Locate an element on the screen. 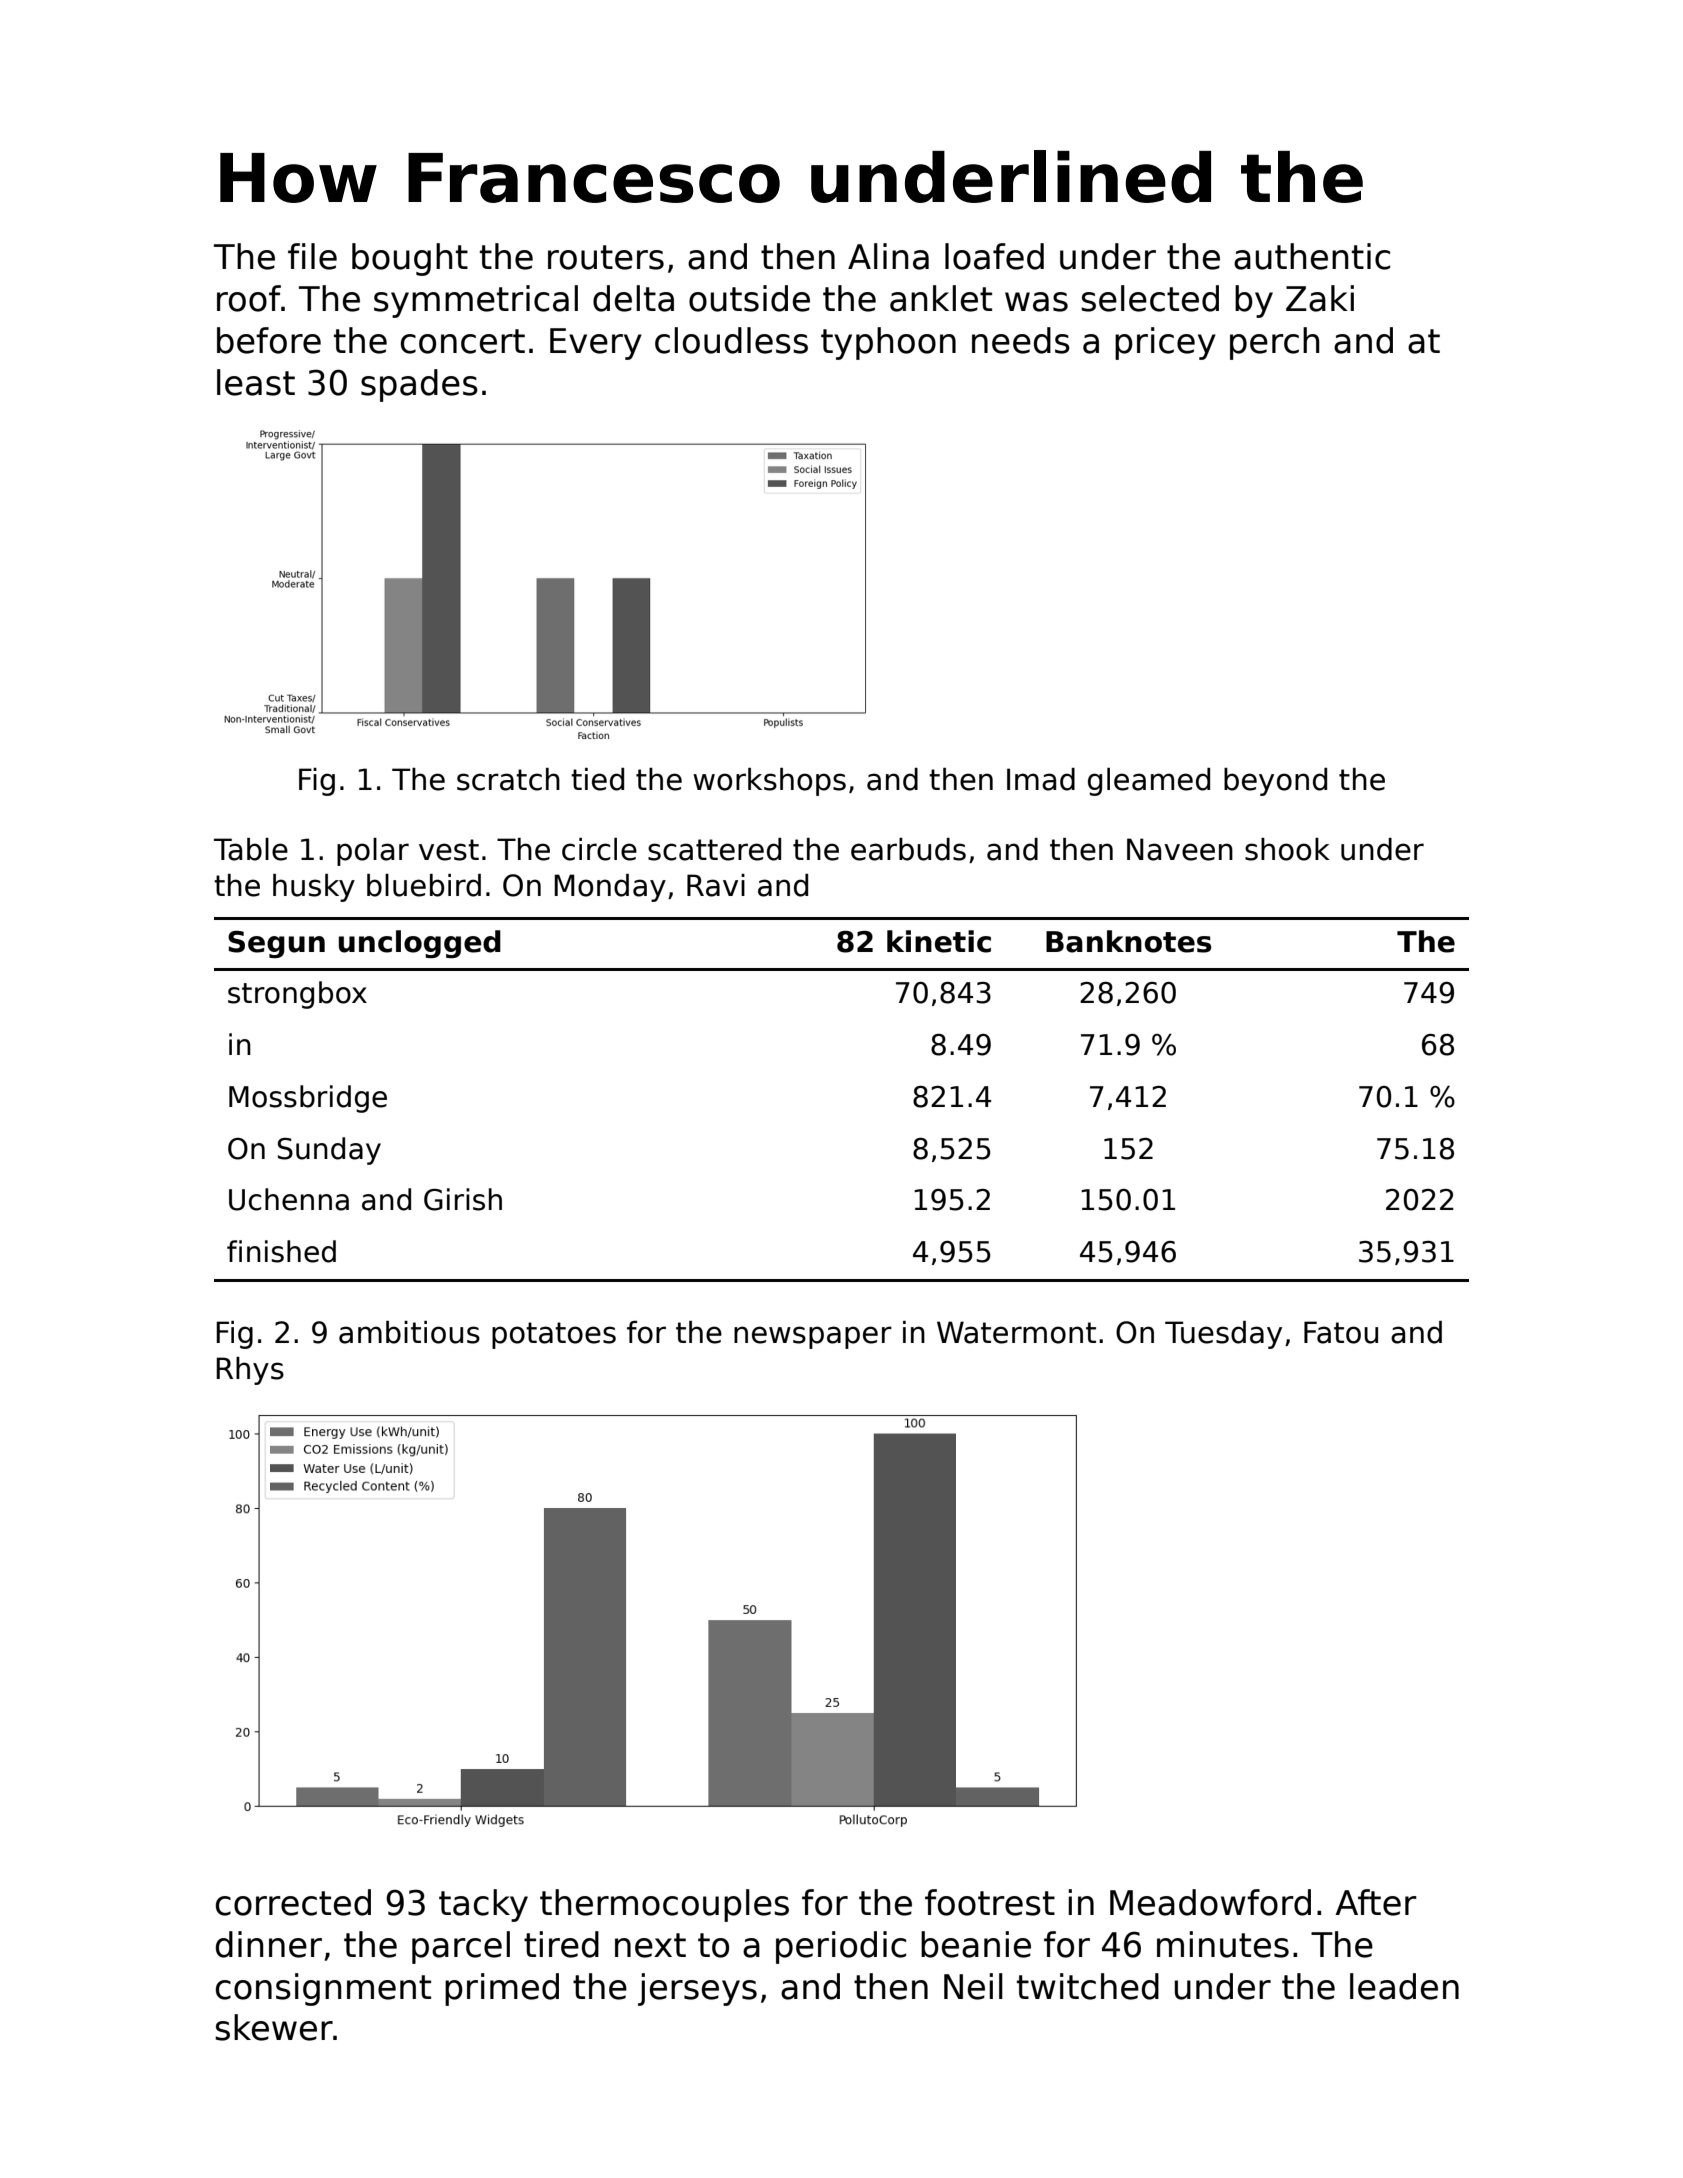 This screenshot has height=2178, width=1683. thermocouples is located at coordinates (664, 1905).
